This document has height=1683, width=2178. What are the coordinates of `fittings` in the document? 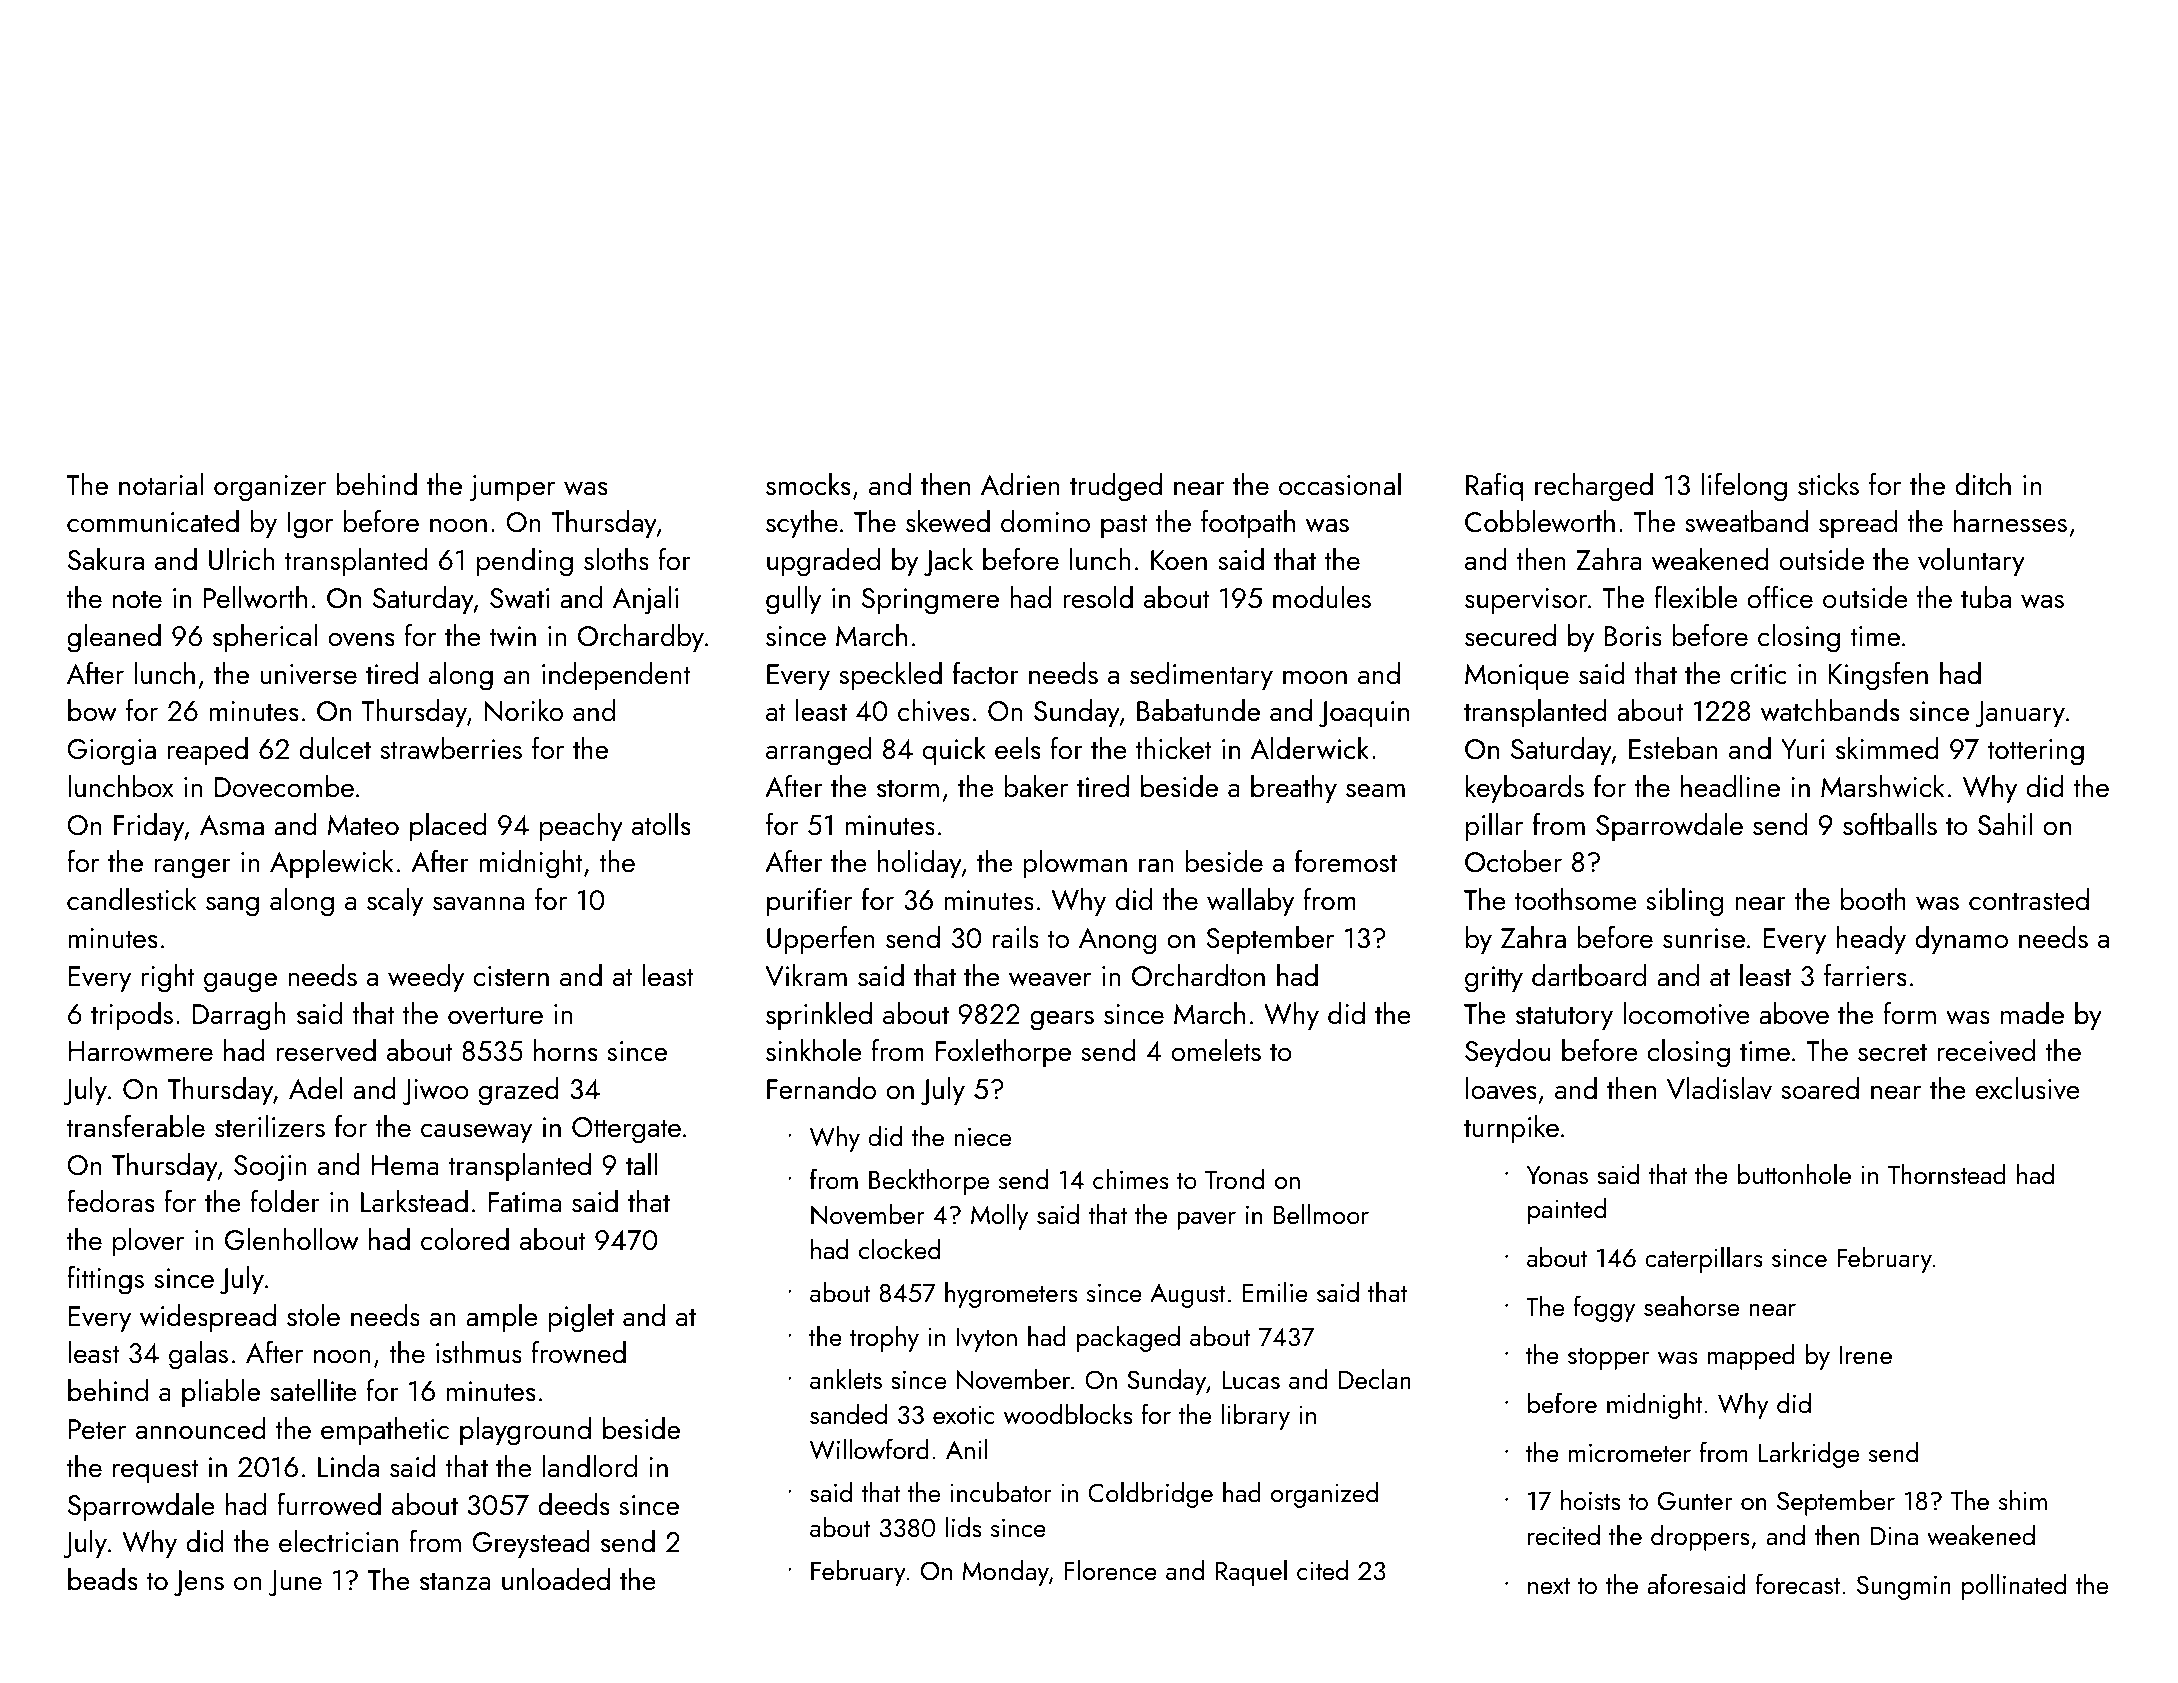 It's located at (105, 1280).
